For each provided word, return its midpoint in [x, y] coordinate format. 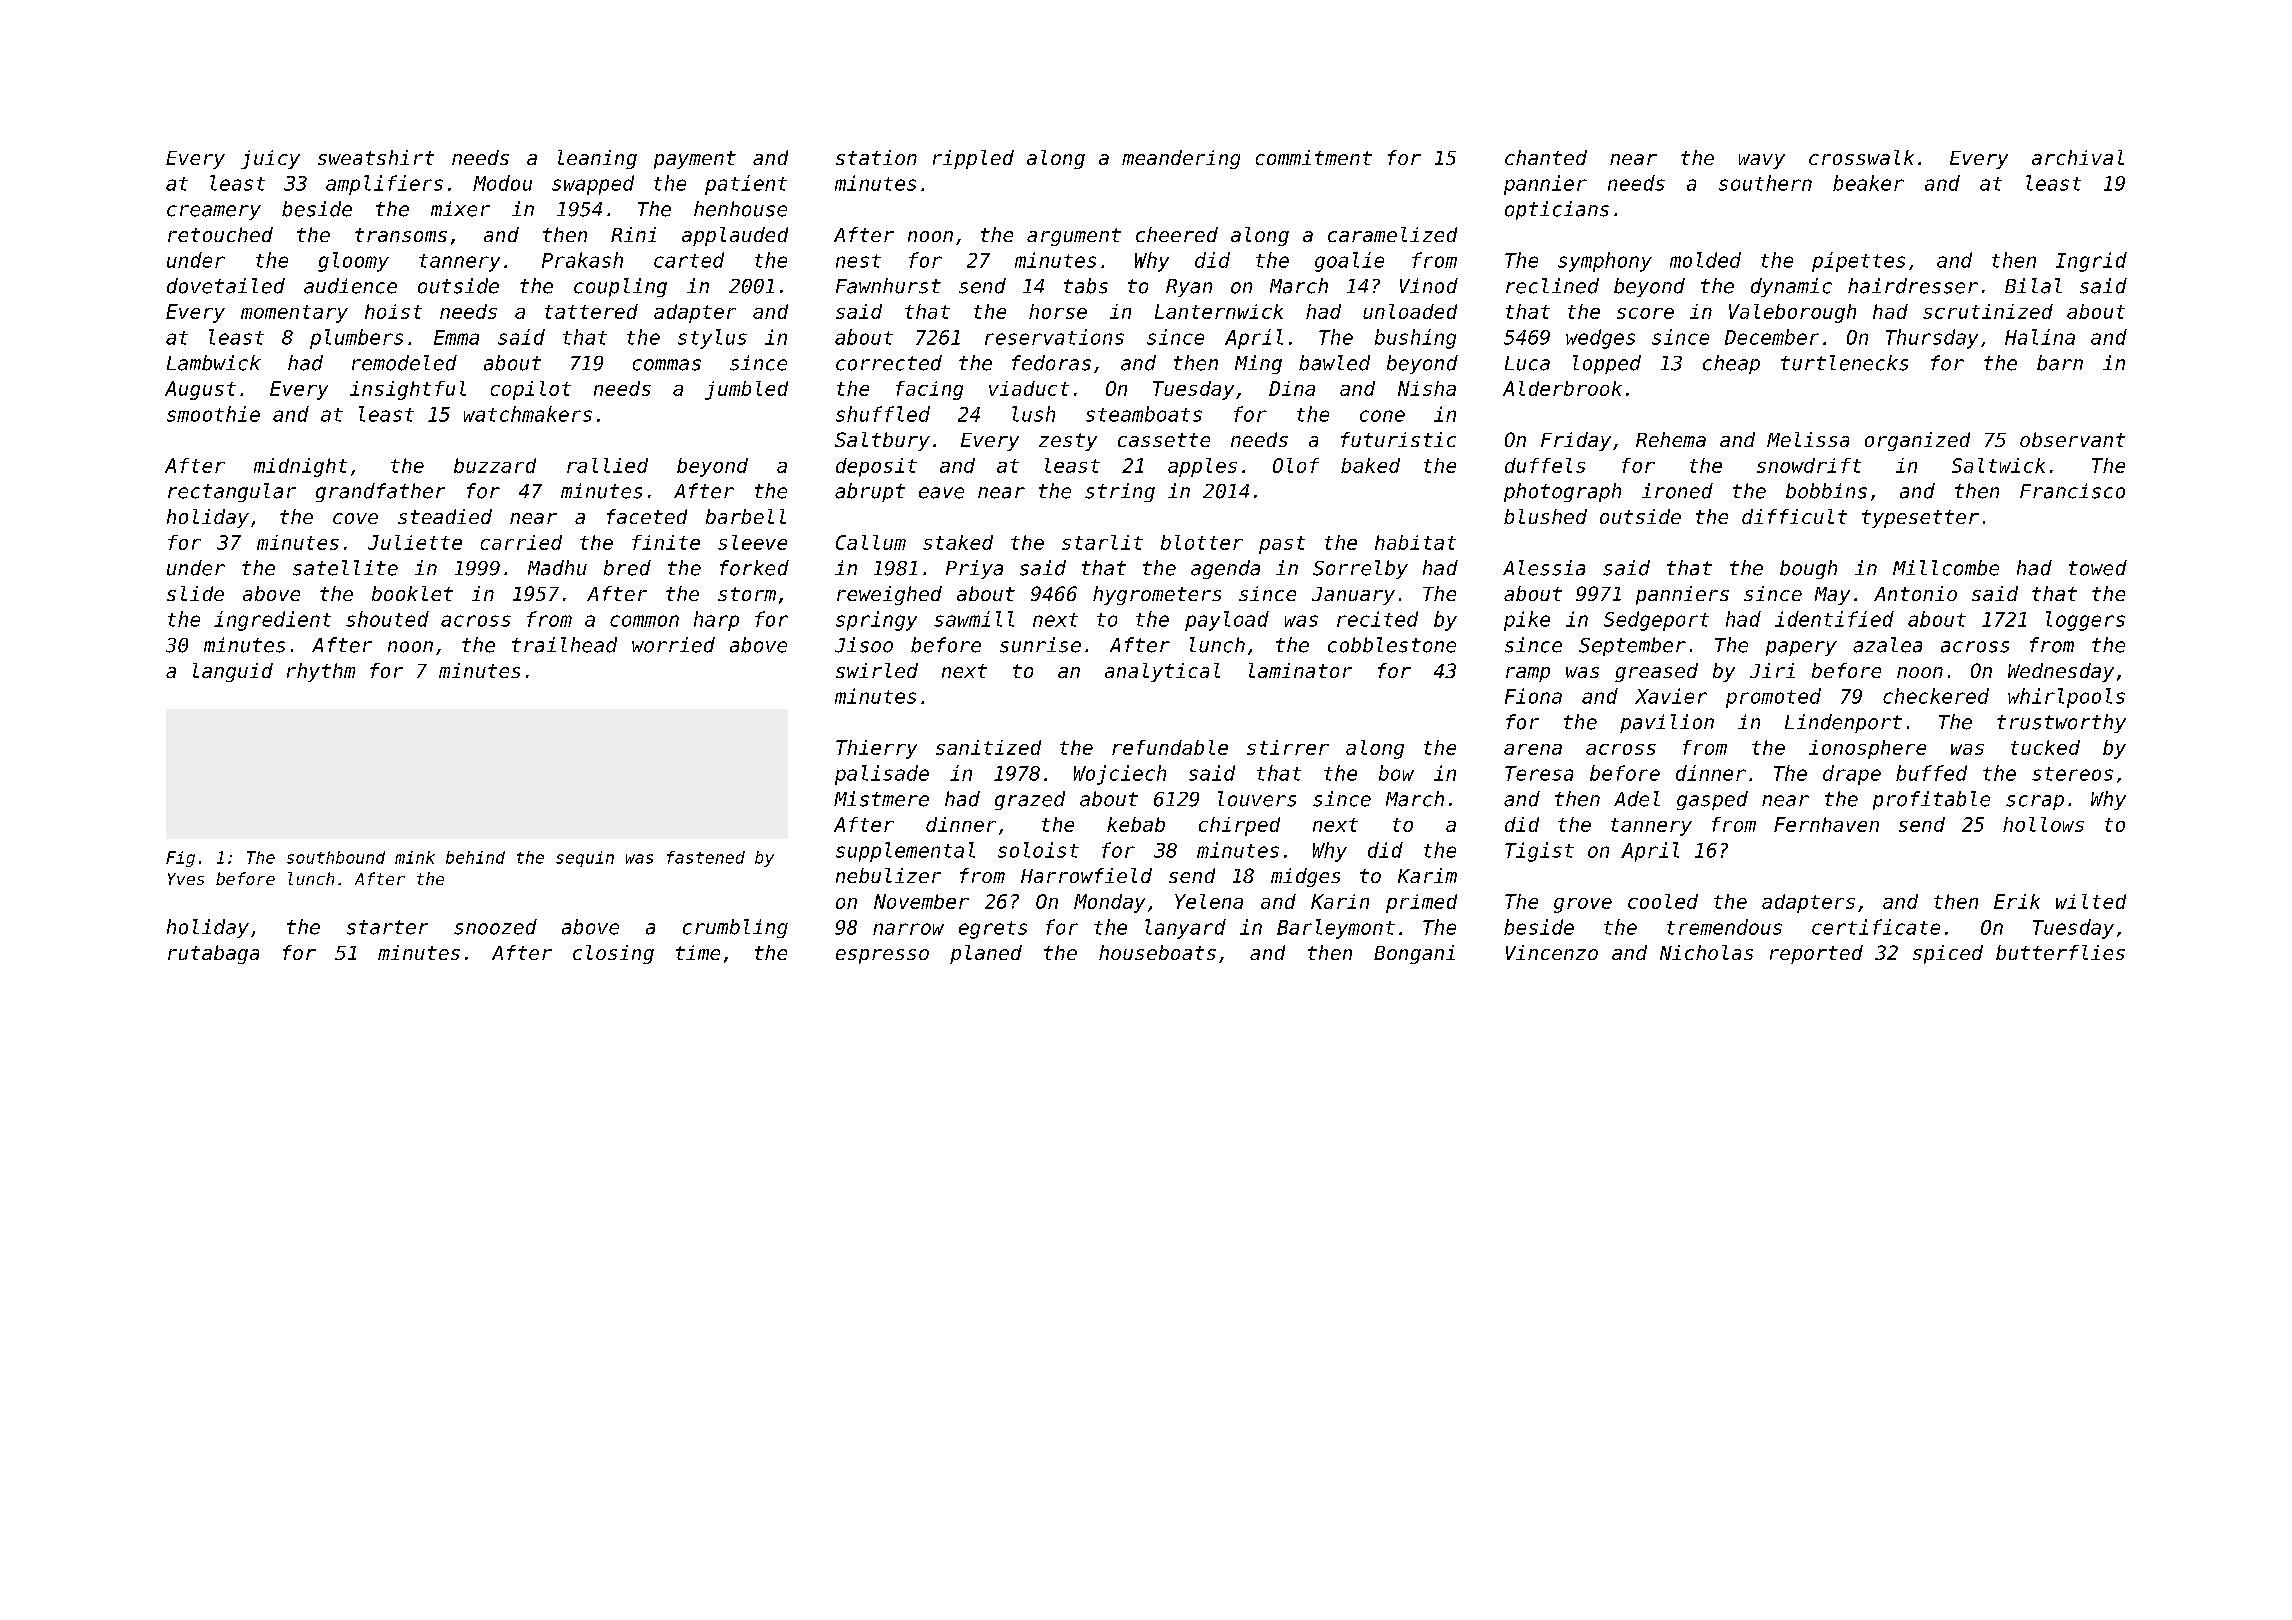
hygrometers [1157, 595]
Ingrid [2091, 262]
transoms [401, 235]
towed [2098, 568]
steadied [445, 516]
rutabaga [213, 954]
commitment [1314, 157]
